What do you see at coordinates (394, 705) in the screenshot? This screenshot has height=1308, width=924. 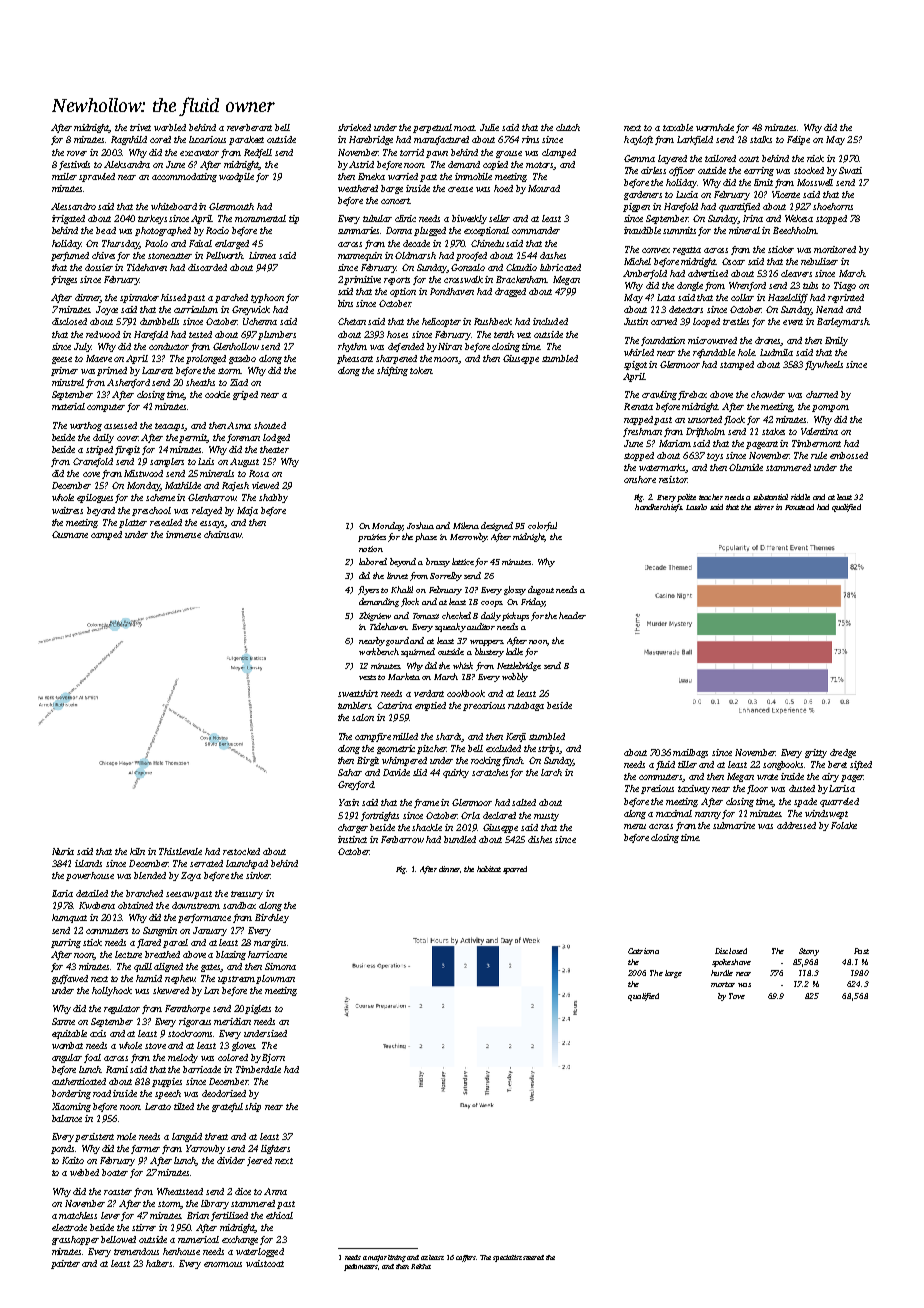 I see `Caterina` at bounding box center [394, 705].
